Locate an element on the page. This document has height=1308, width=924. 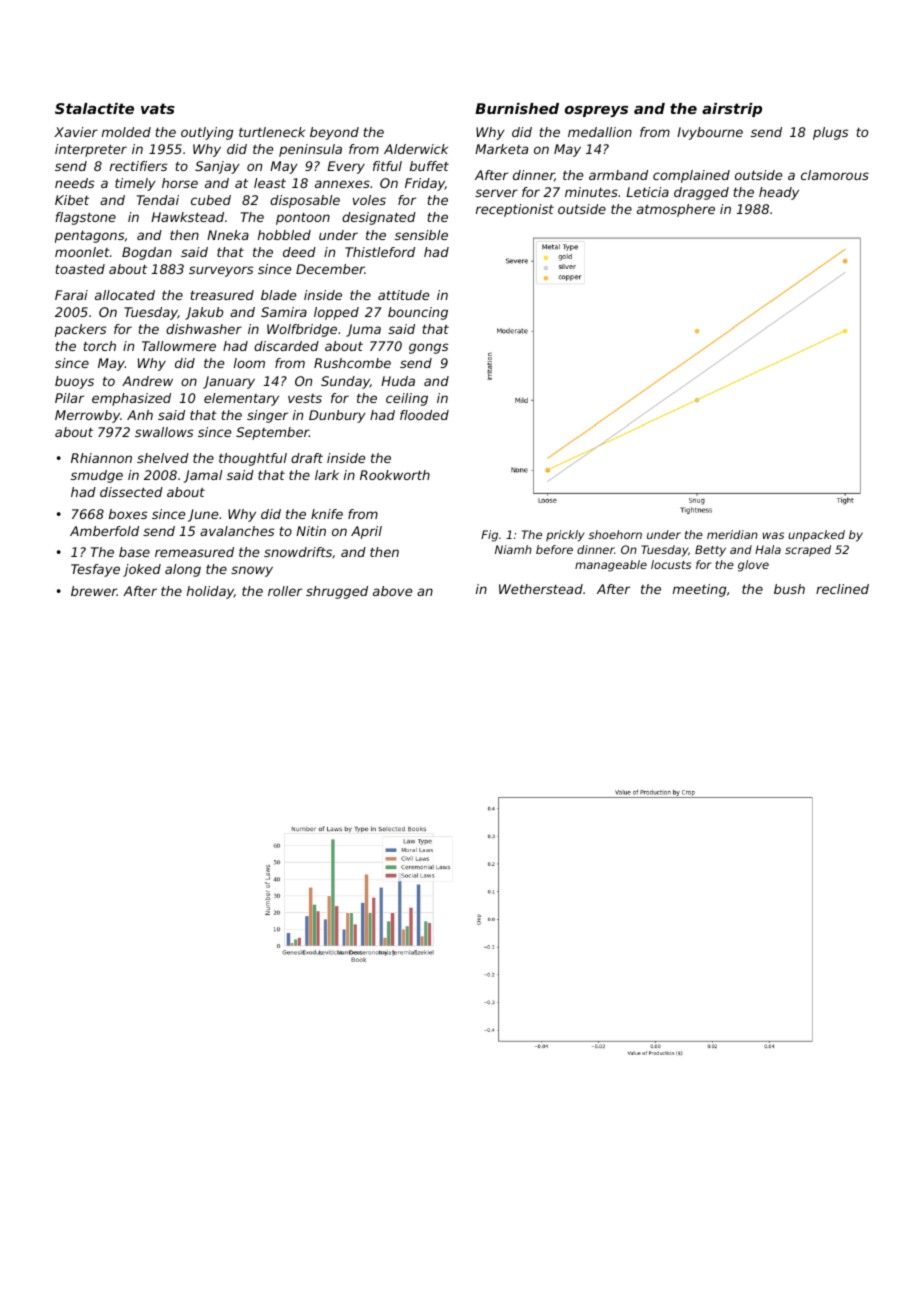
gongs is located at coordinates (428, 348).
